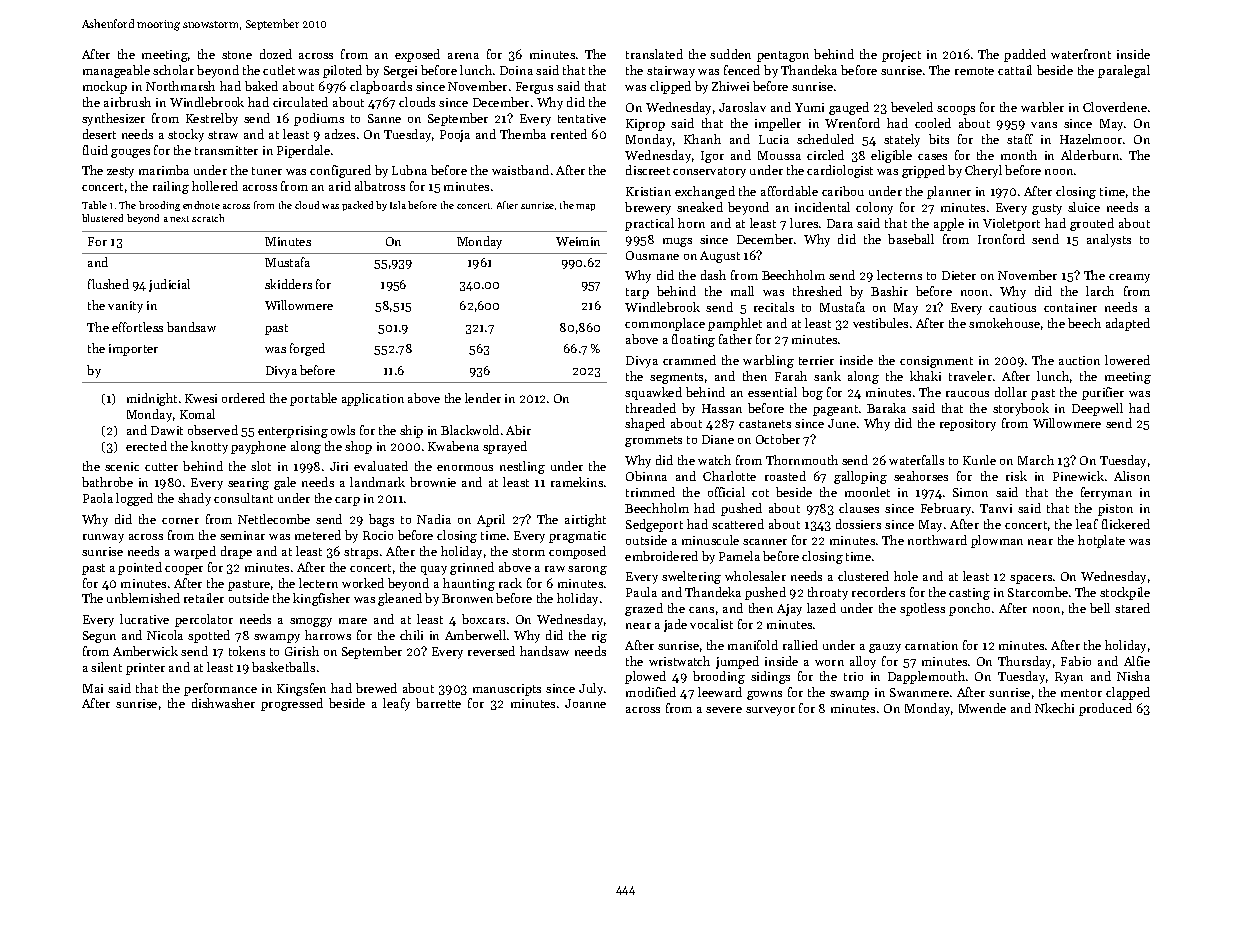  Describe the element at coordinates (516, 70) in the screenshot. I see `Doina` at that location.
